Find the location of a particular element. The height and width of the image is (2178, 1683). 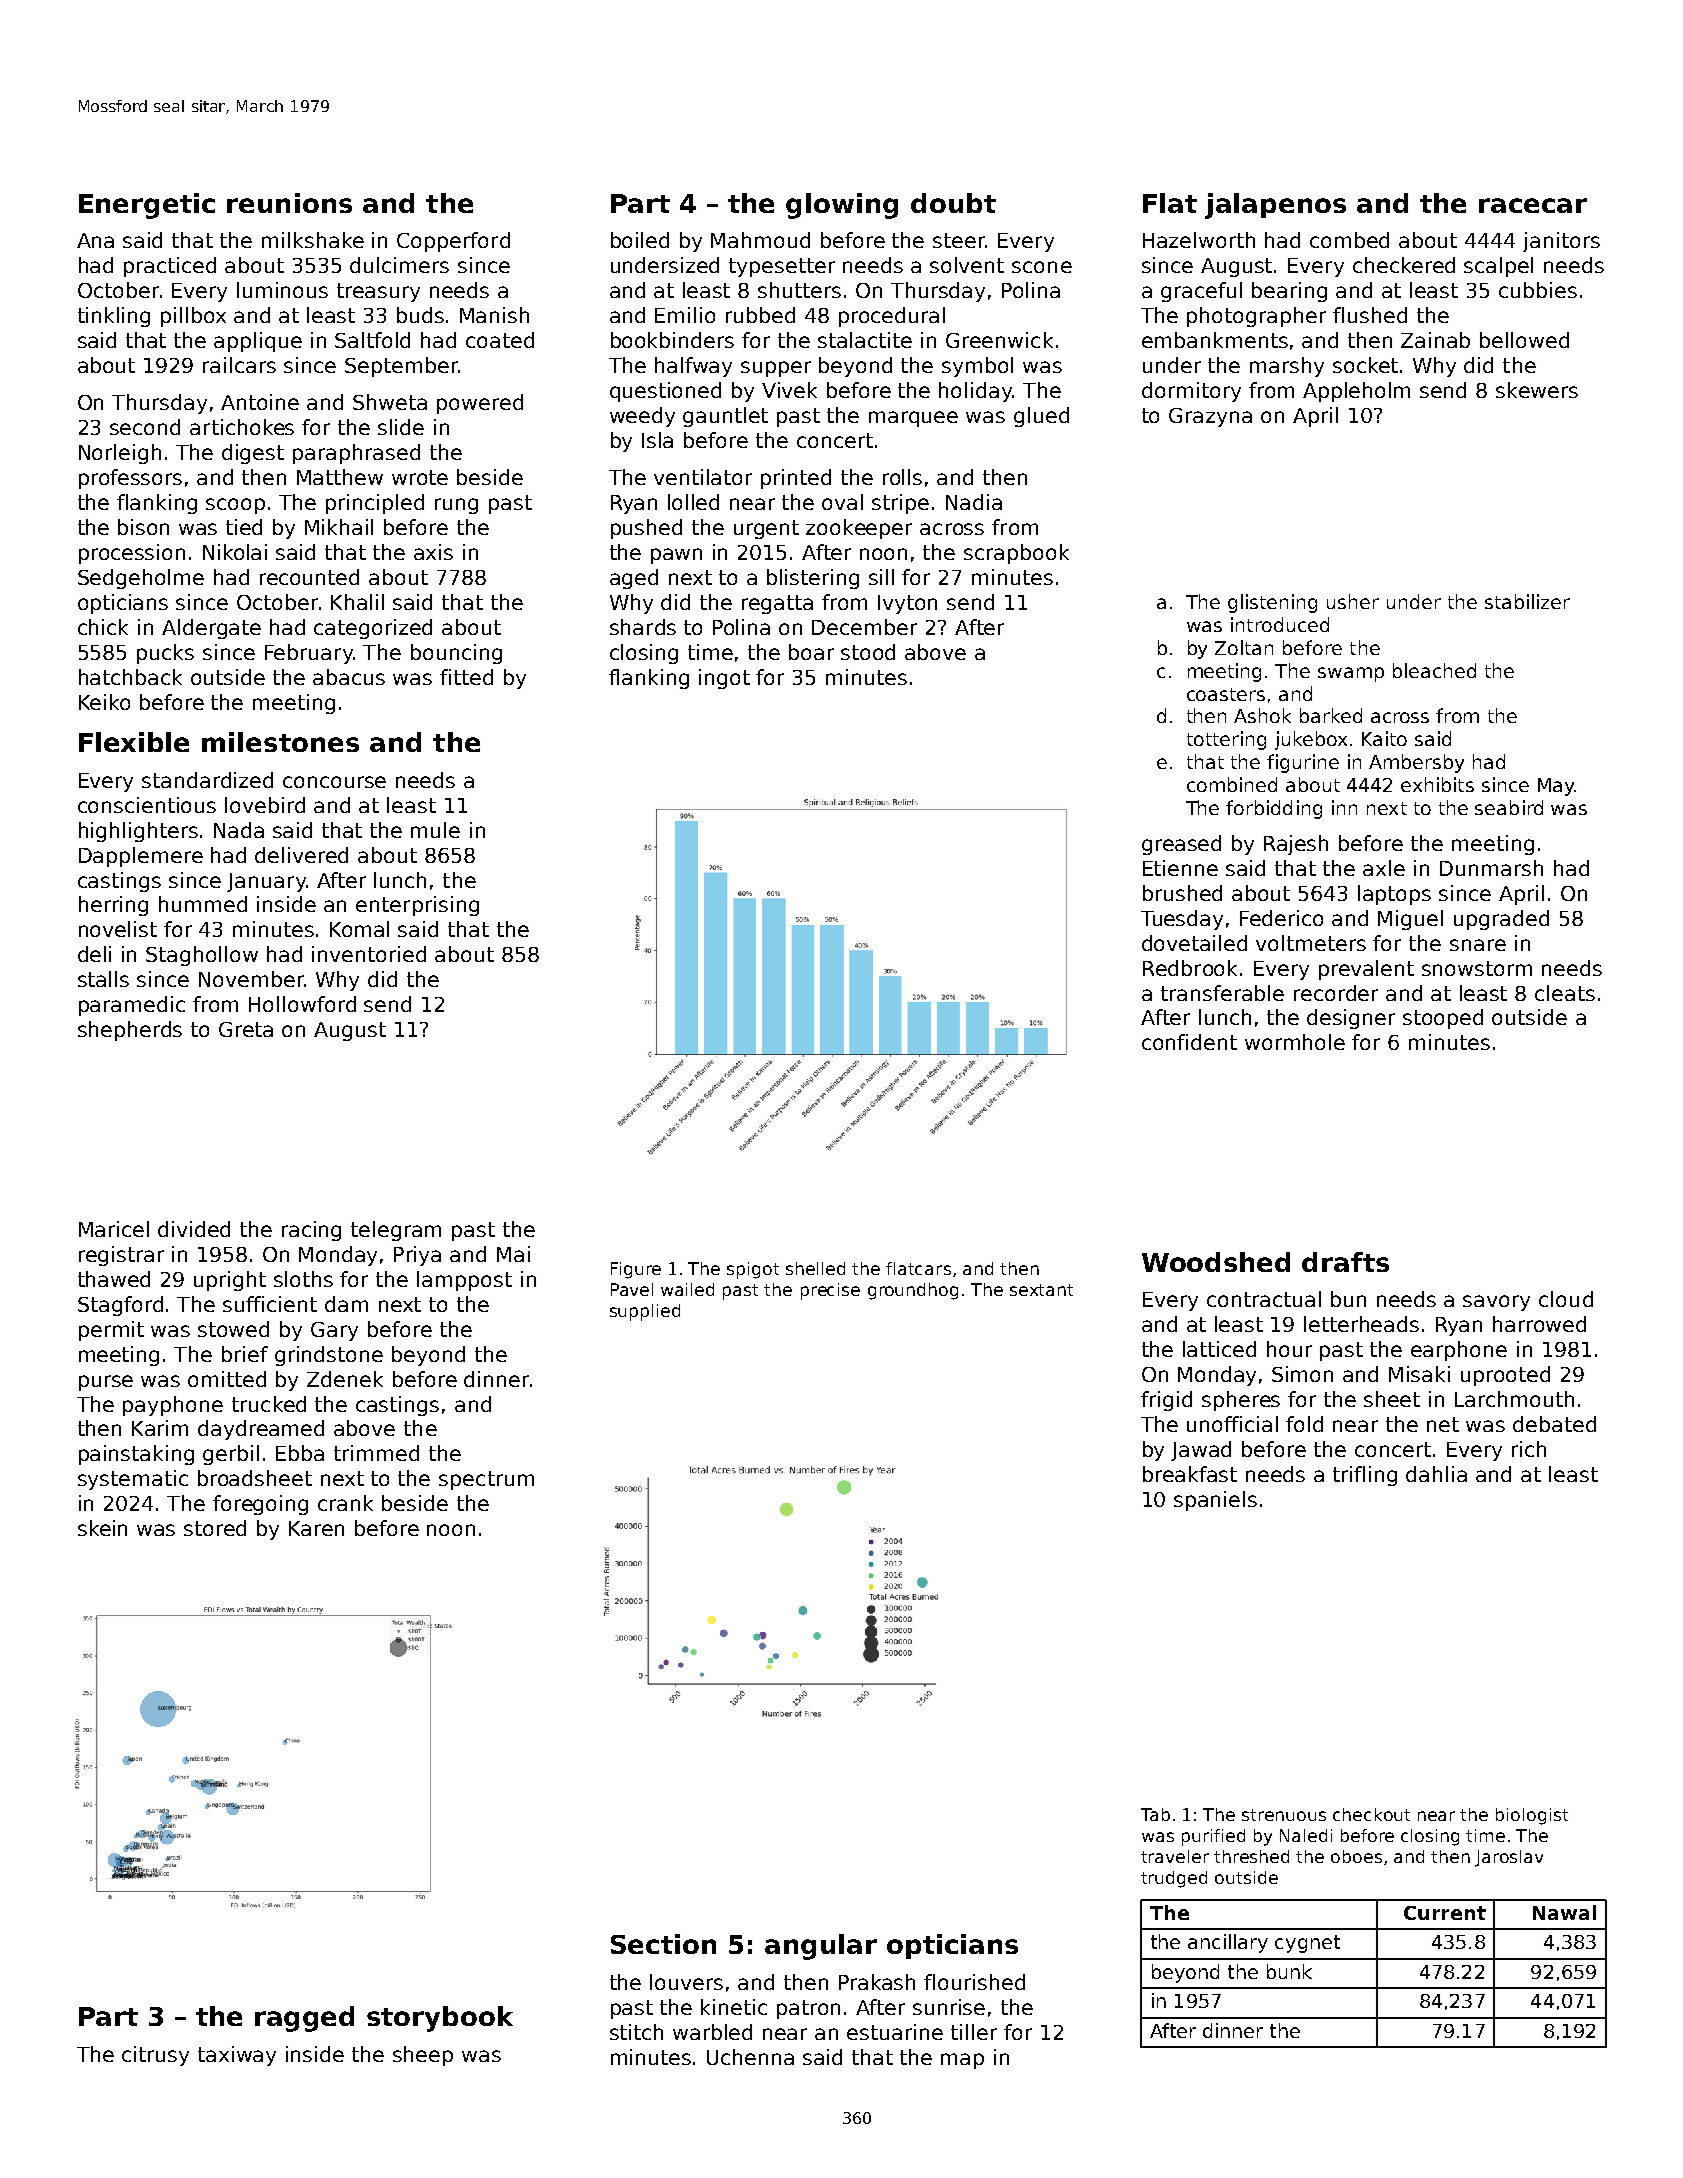

Ivyton is located at coordinates (907, 604).
